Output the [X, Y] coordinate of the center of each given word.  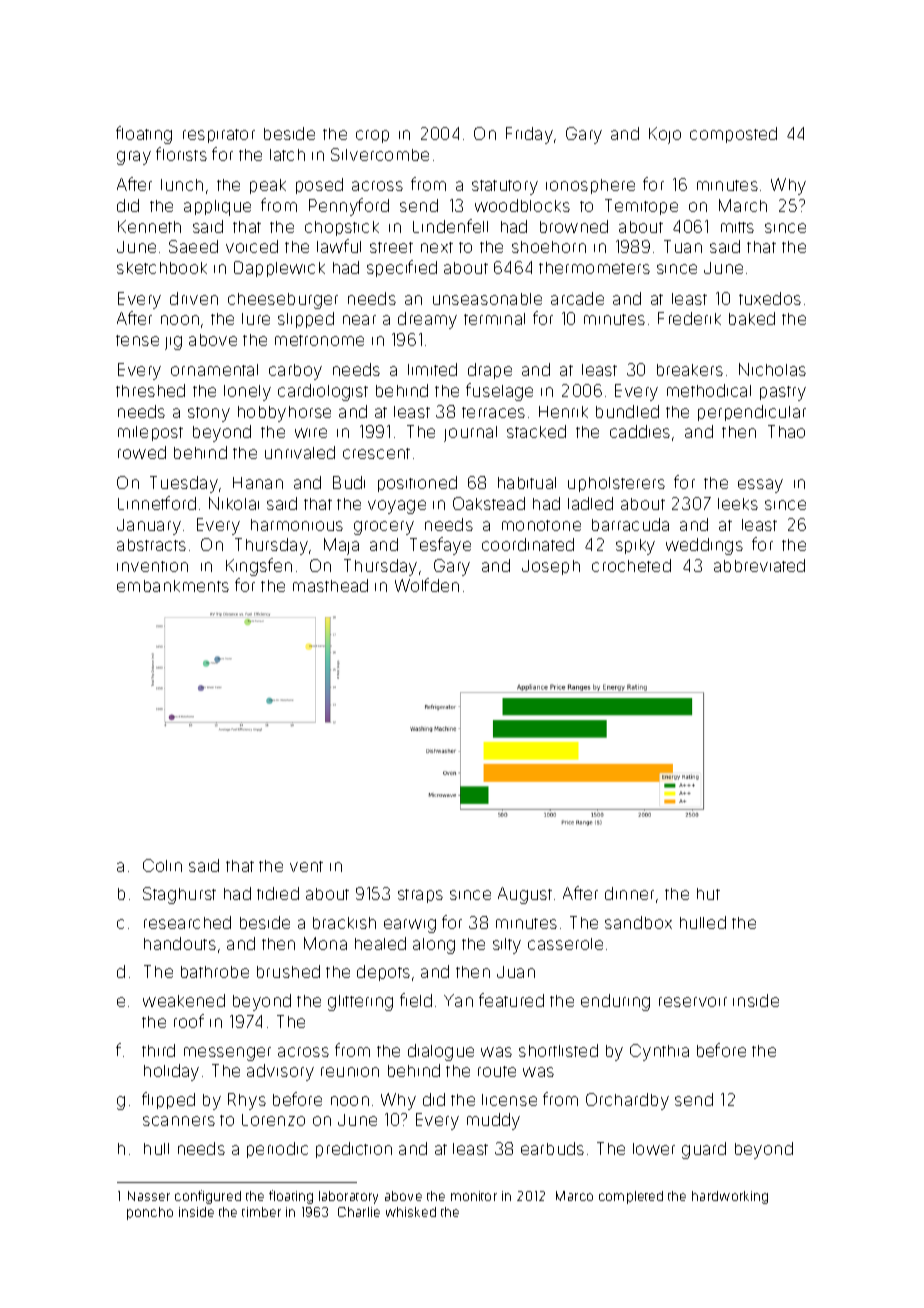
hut [708, 894]
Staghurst [179, 895]
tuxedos [770, 298]
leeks [738, 504]
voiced [252, 246]
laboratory [348, 1197]
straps [420, 896]
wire [311, 433]
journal [470, 434]
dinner [629, 893]
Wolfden [427, 585]
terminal [494, 319]
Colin [162, 865]
